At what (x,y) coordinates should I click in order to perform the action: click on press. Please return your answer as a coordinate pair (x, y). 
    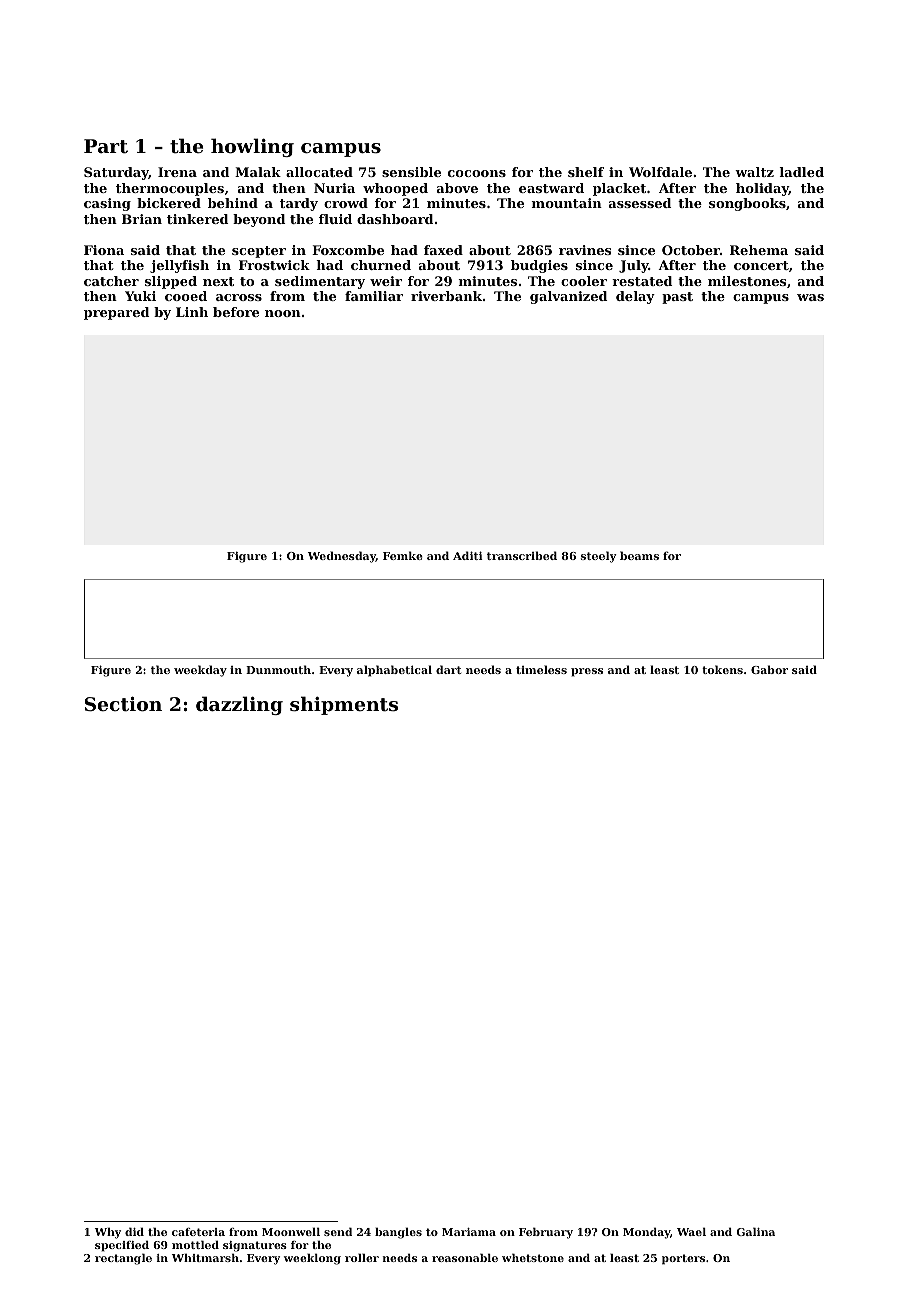
    Looking at the image, I should click on (587, 672).
